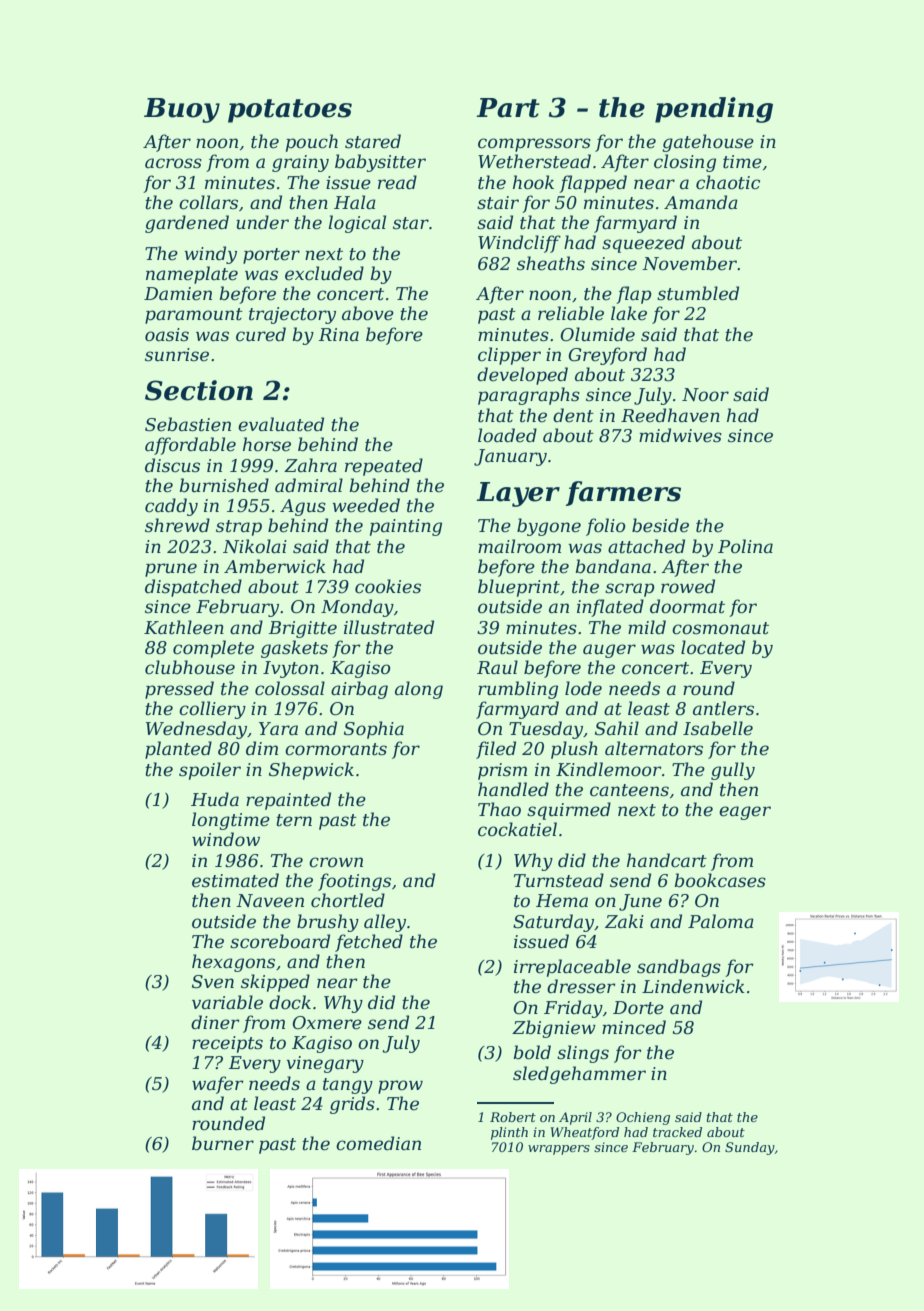  I want to click on Lindenwick, so click(693, 986).
